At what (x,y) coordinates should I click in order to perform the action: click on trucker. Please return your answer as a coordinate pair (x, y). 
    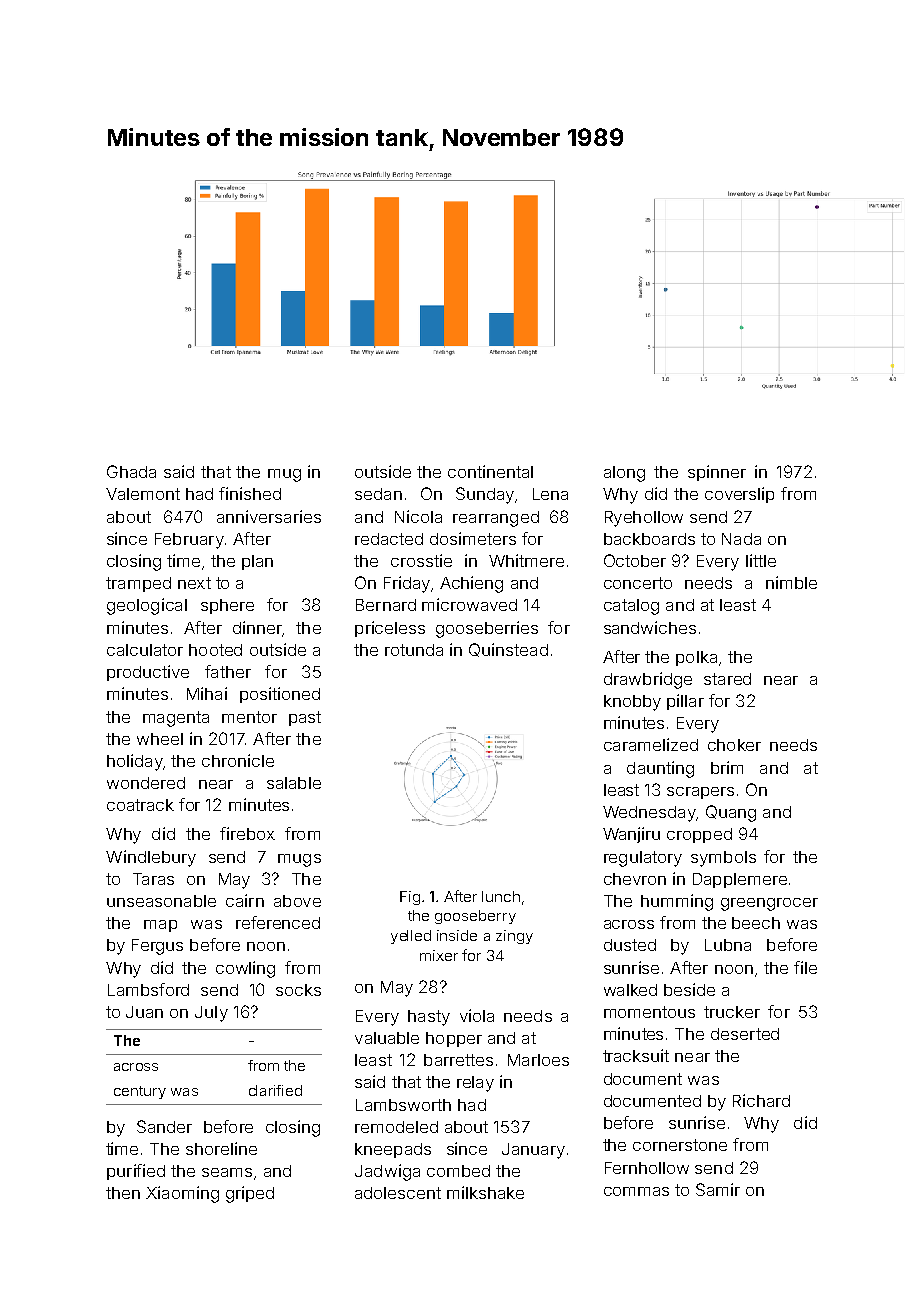
    Looking at the image, I should click on (732, 1012).
